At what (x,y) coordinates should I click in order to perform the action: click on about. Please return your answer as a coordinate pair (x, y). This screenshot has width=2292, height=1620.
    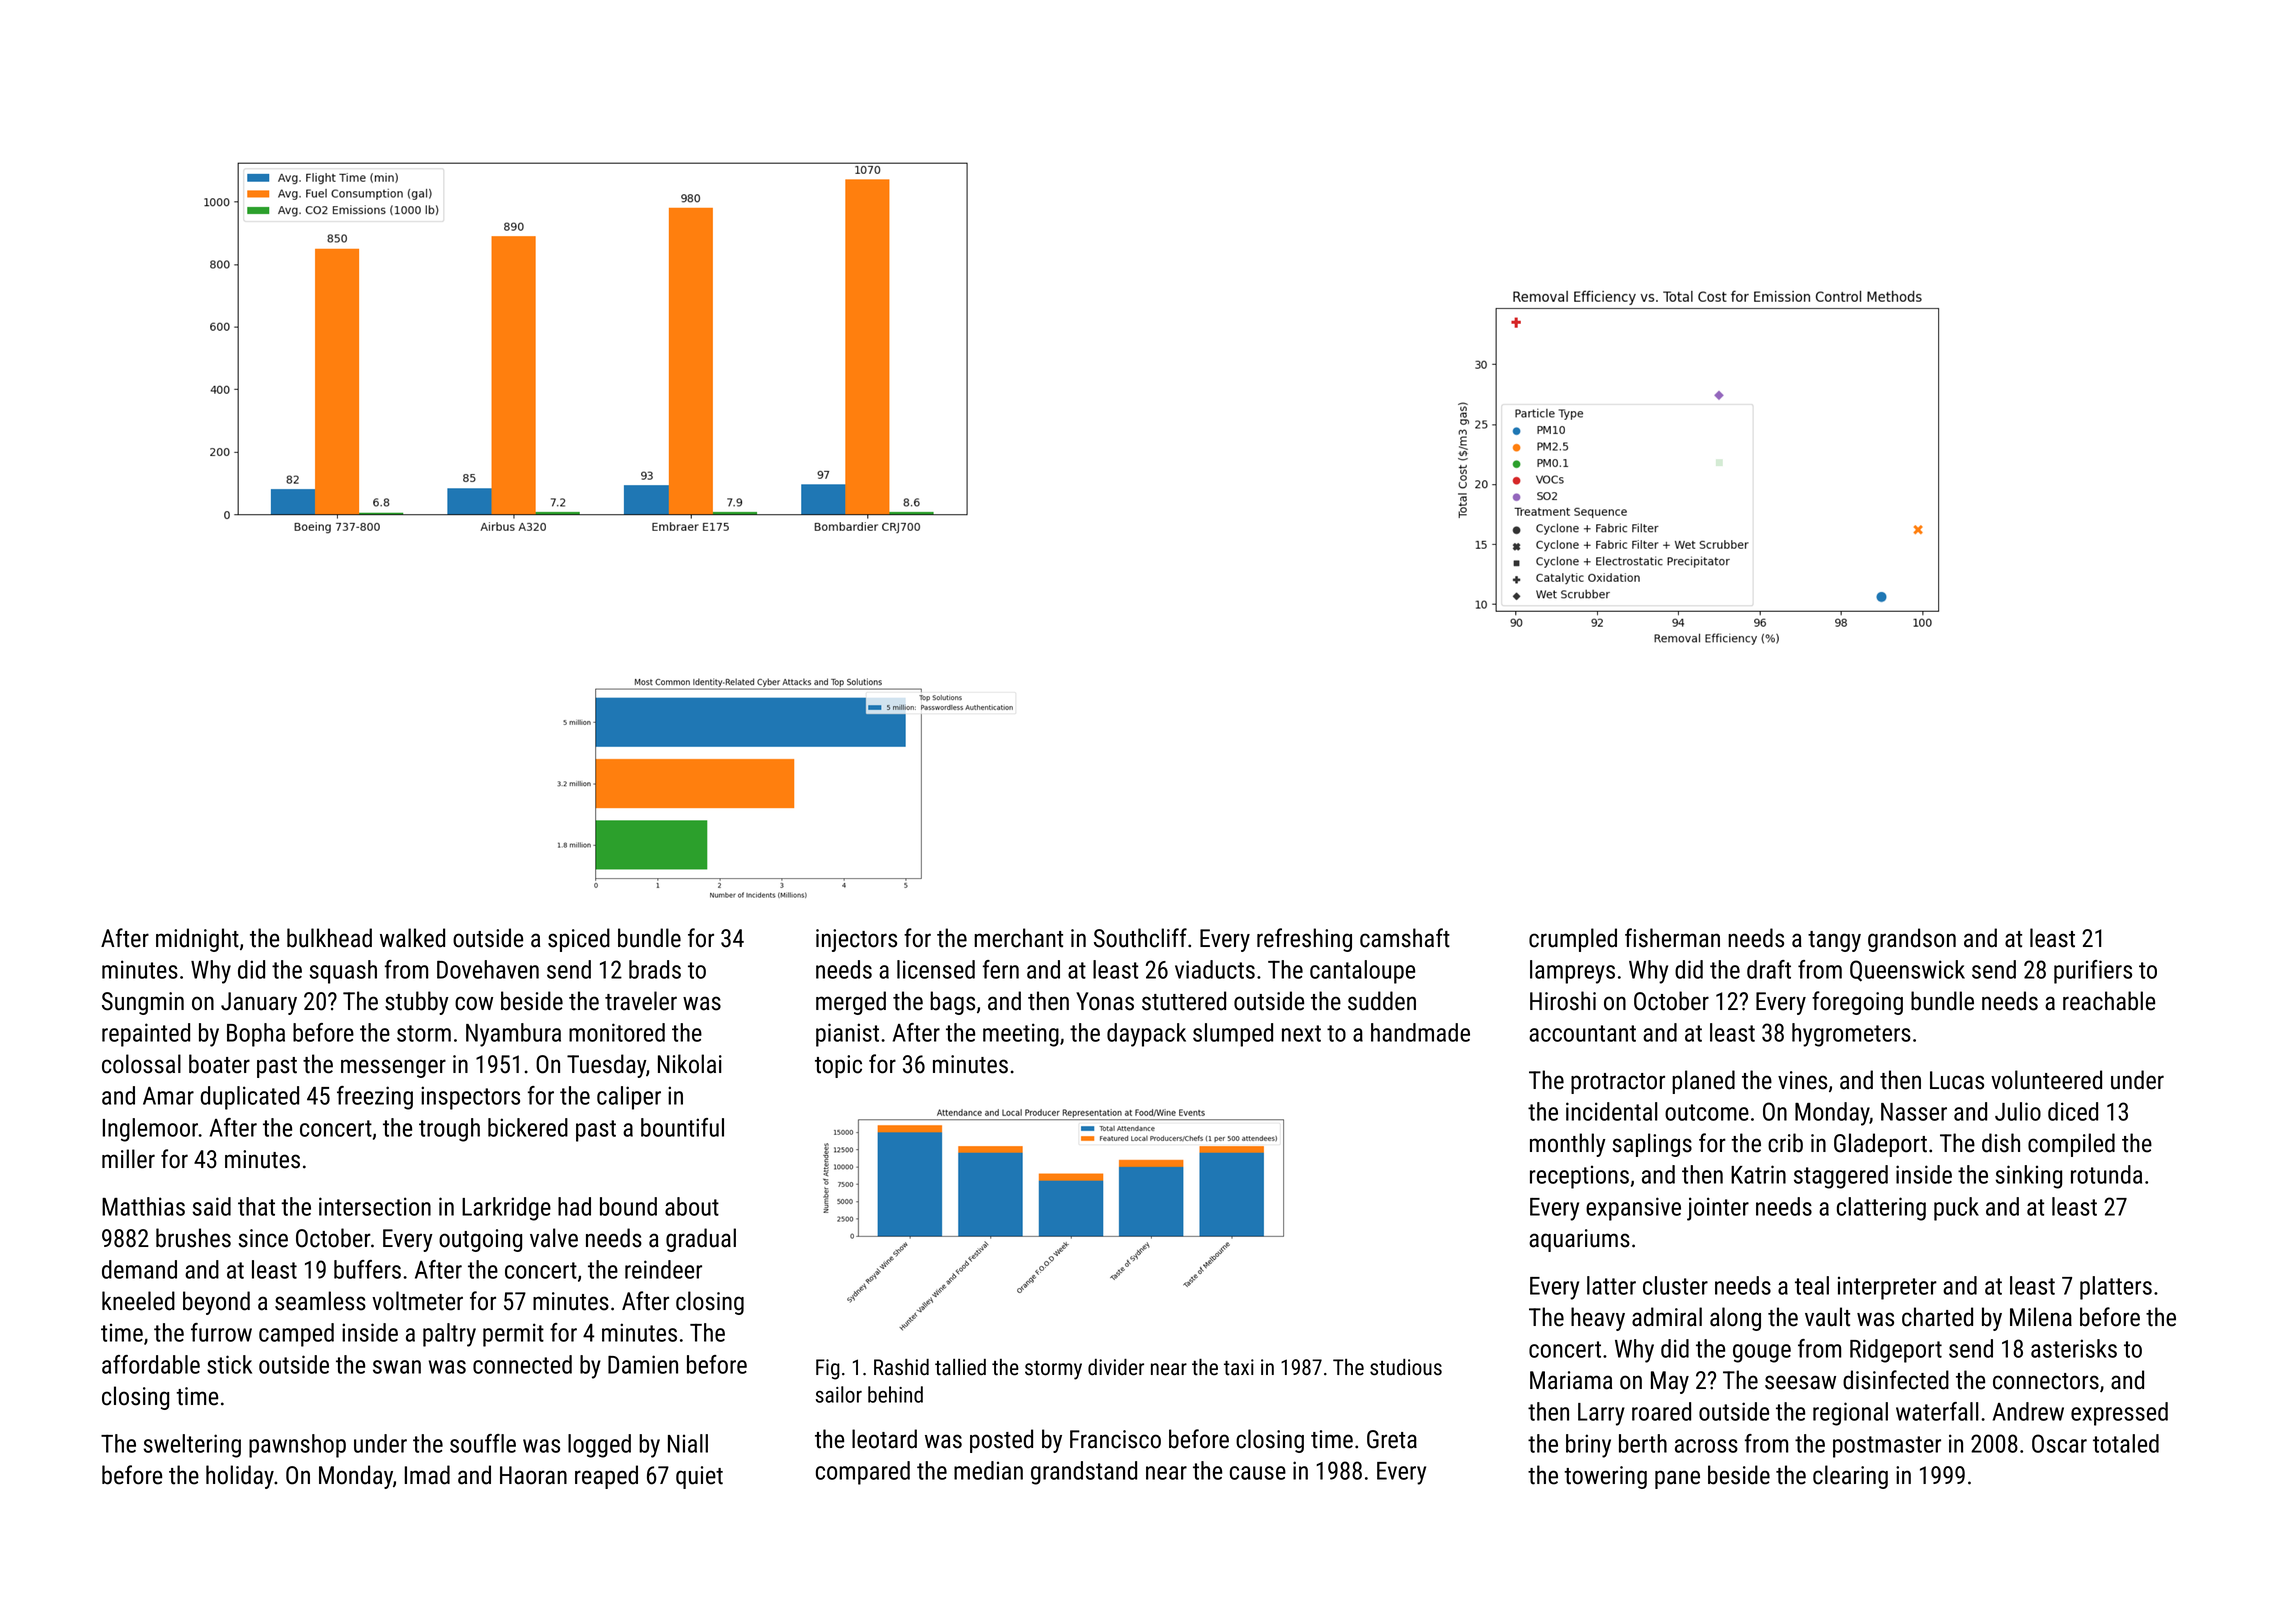
    Looking at the image, I should click on (692, 1206).
